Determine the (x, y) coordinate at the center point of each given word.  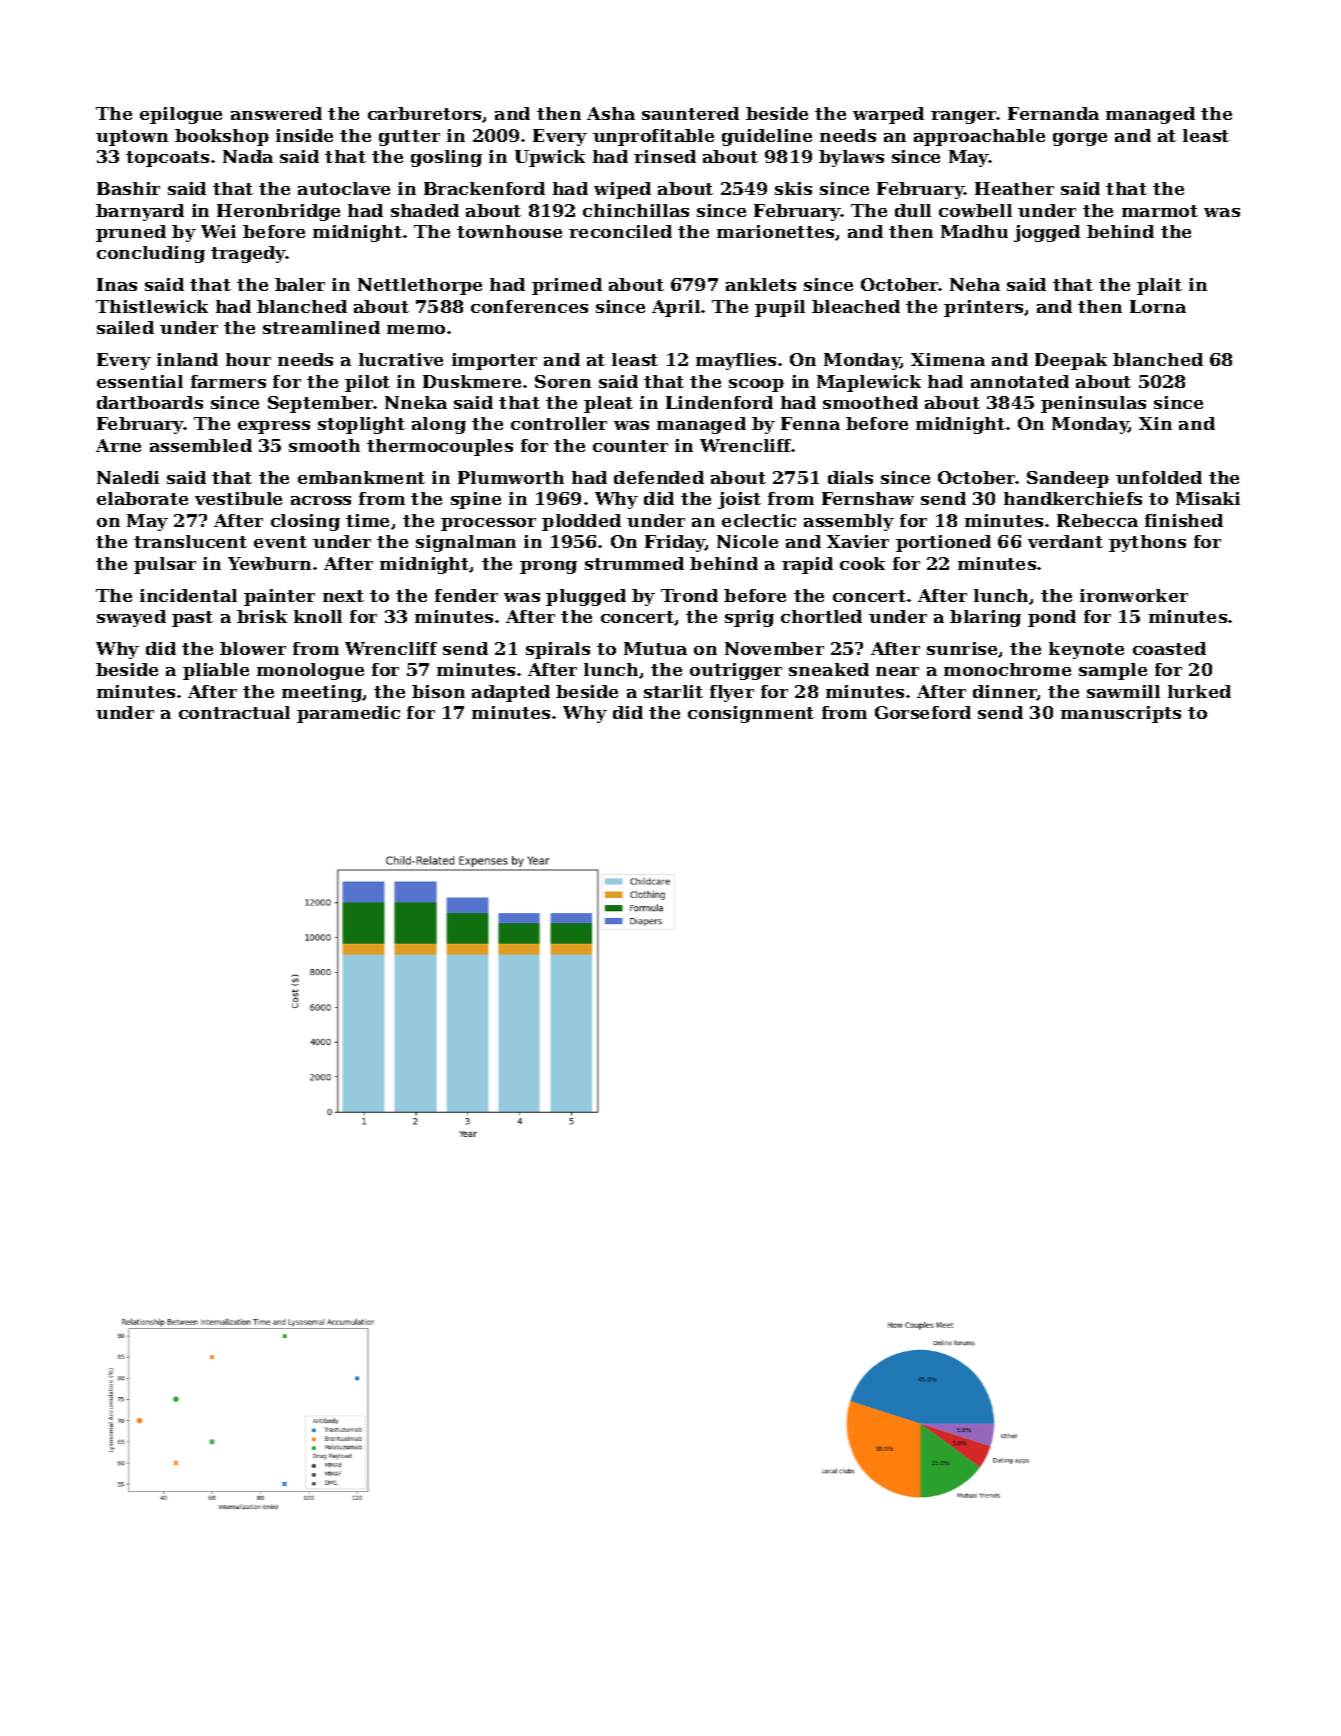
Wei (218, 231)
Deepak (1071, 361)
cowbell (975, 210)
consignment (751, 714)
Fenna (810, 423)
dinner (1005, 692)
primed (567, 286)
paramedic (348, 714)
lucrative (401, 359)
